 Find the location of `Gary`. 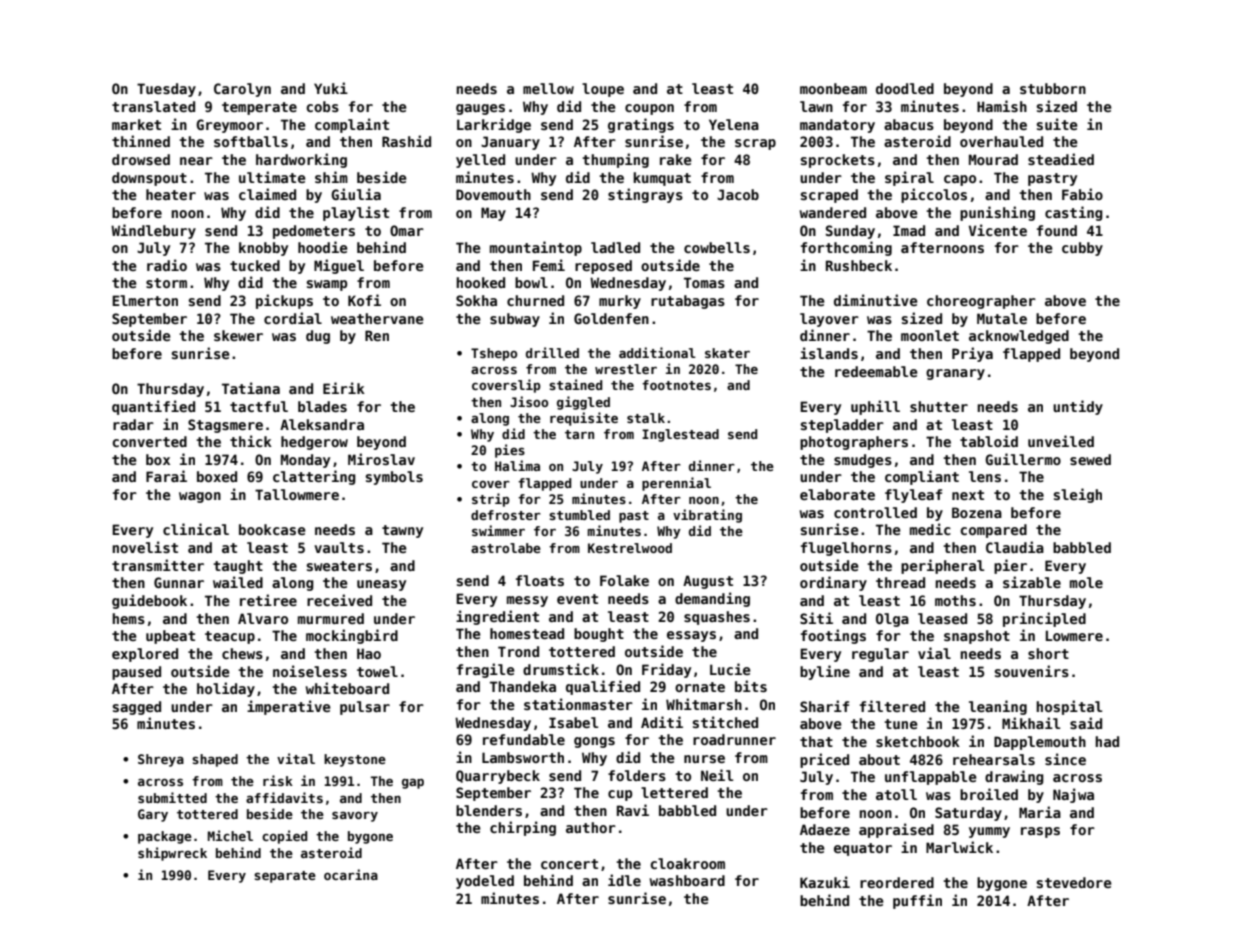

Gary is located at coordinates (153, 815).
